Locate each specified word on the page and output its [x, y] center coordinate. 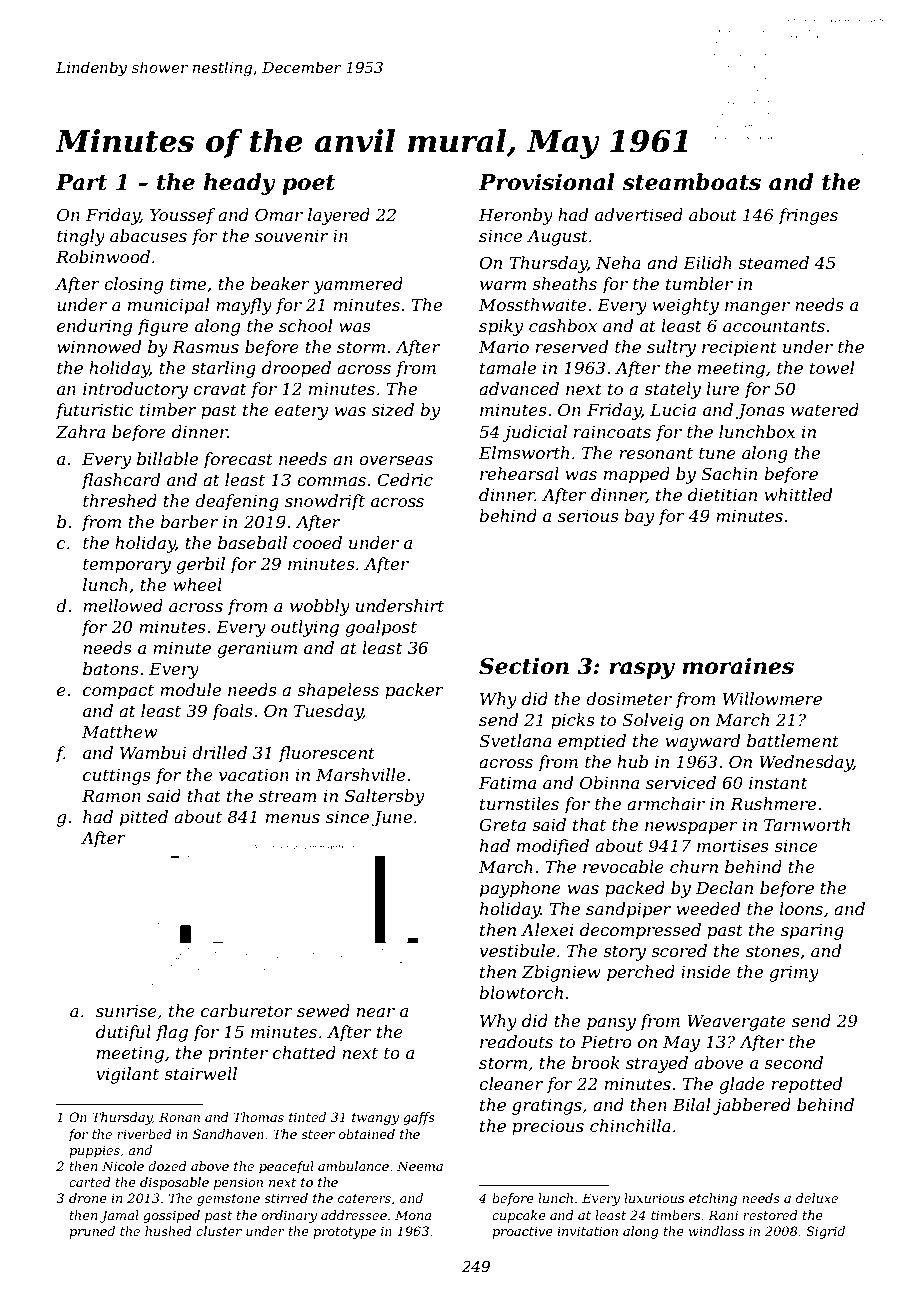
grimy [794, 974]
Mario [504, 347]
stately [672, 390]
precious [548, 1128]
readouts [516, 1041]
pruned [92, 1232]
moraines [738, 666]
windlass [716, 1231]
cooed [317, 542]
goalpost [381, 628]
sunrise [126, 1011]
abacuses [148, 235]
